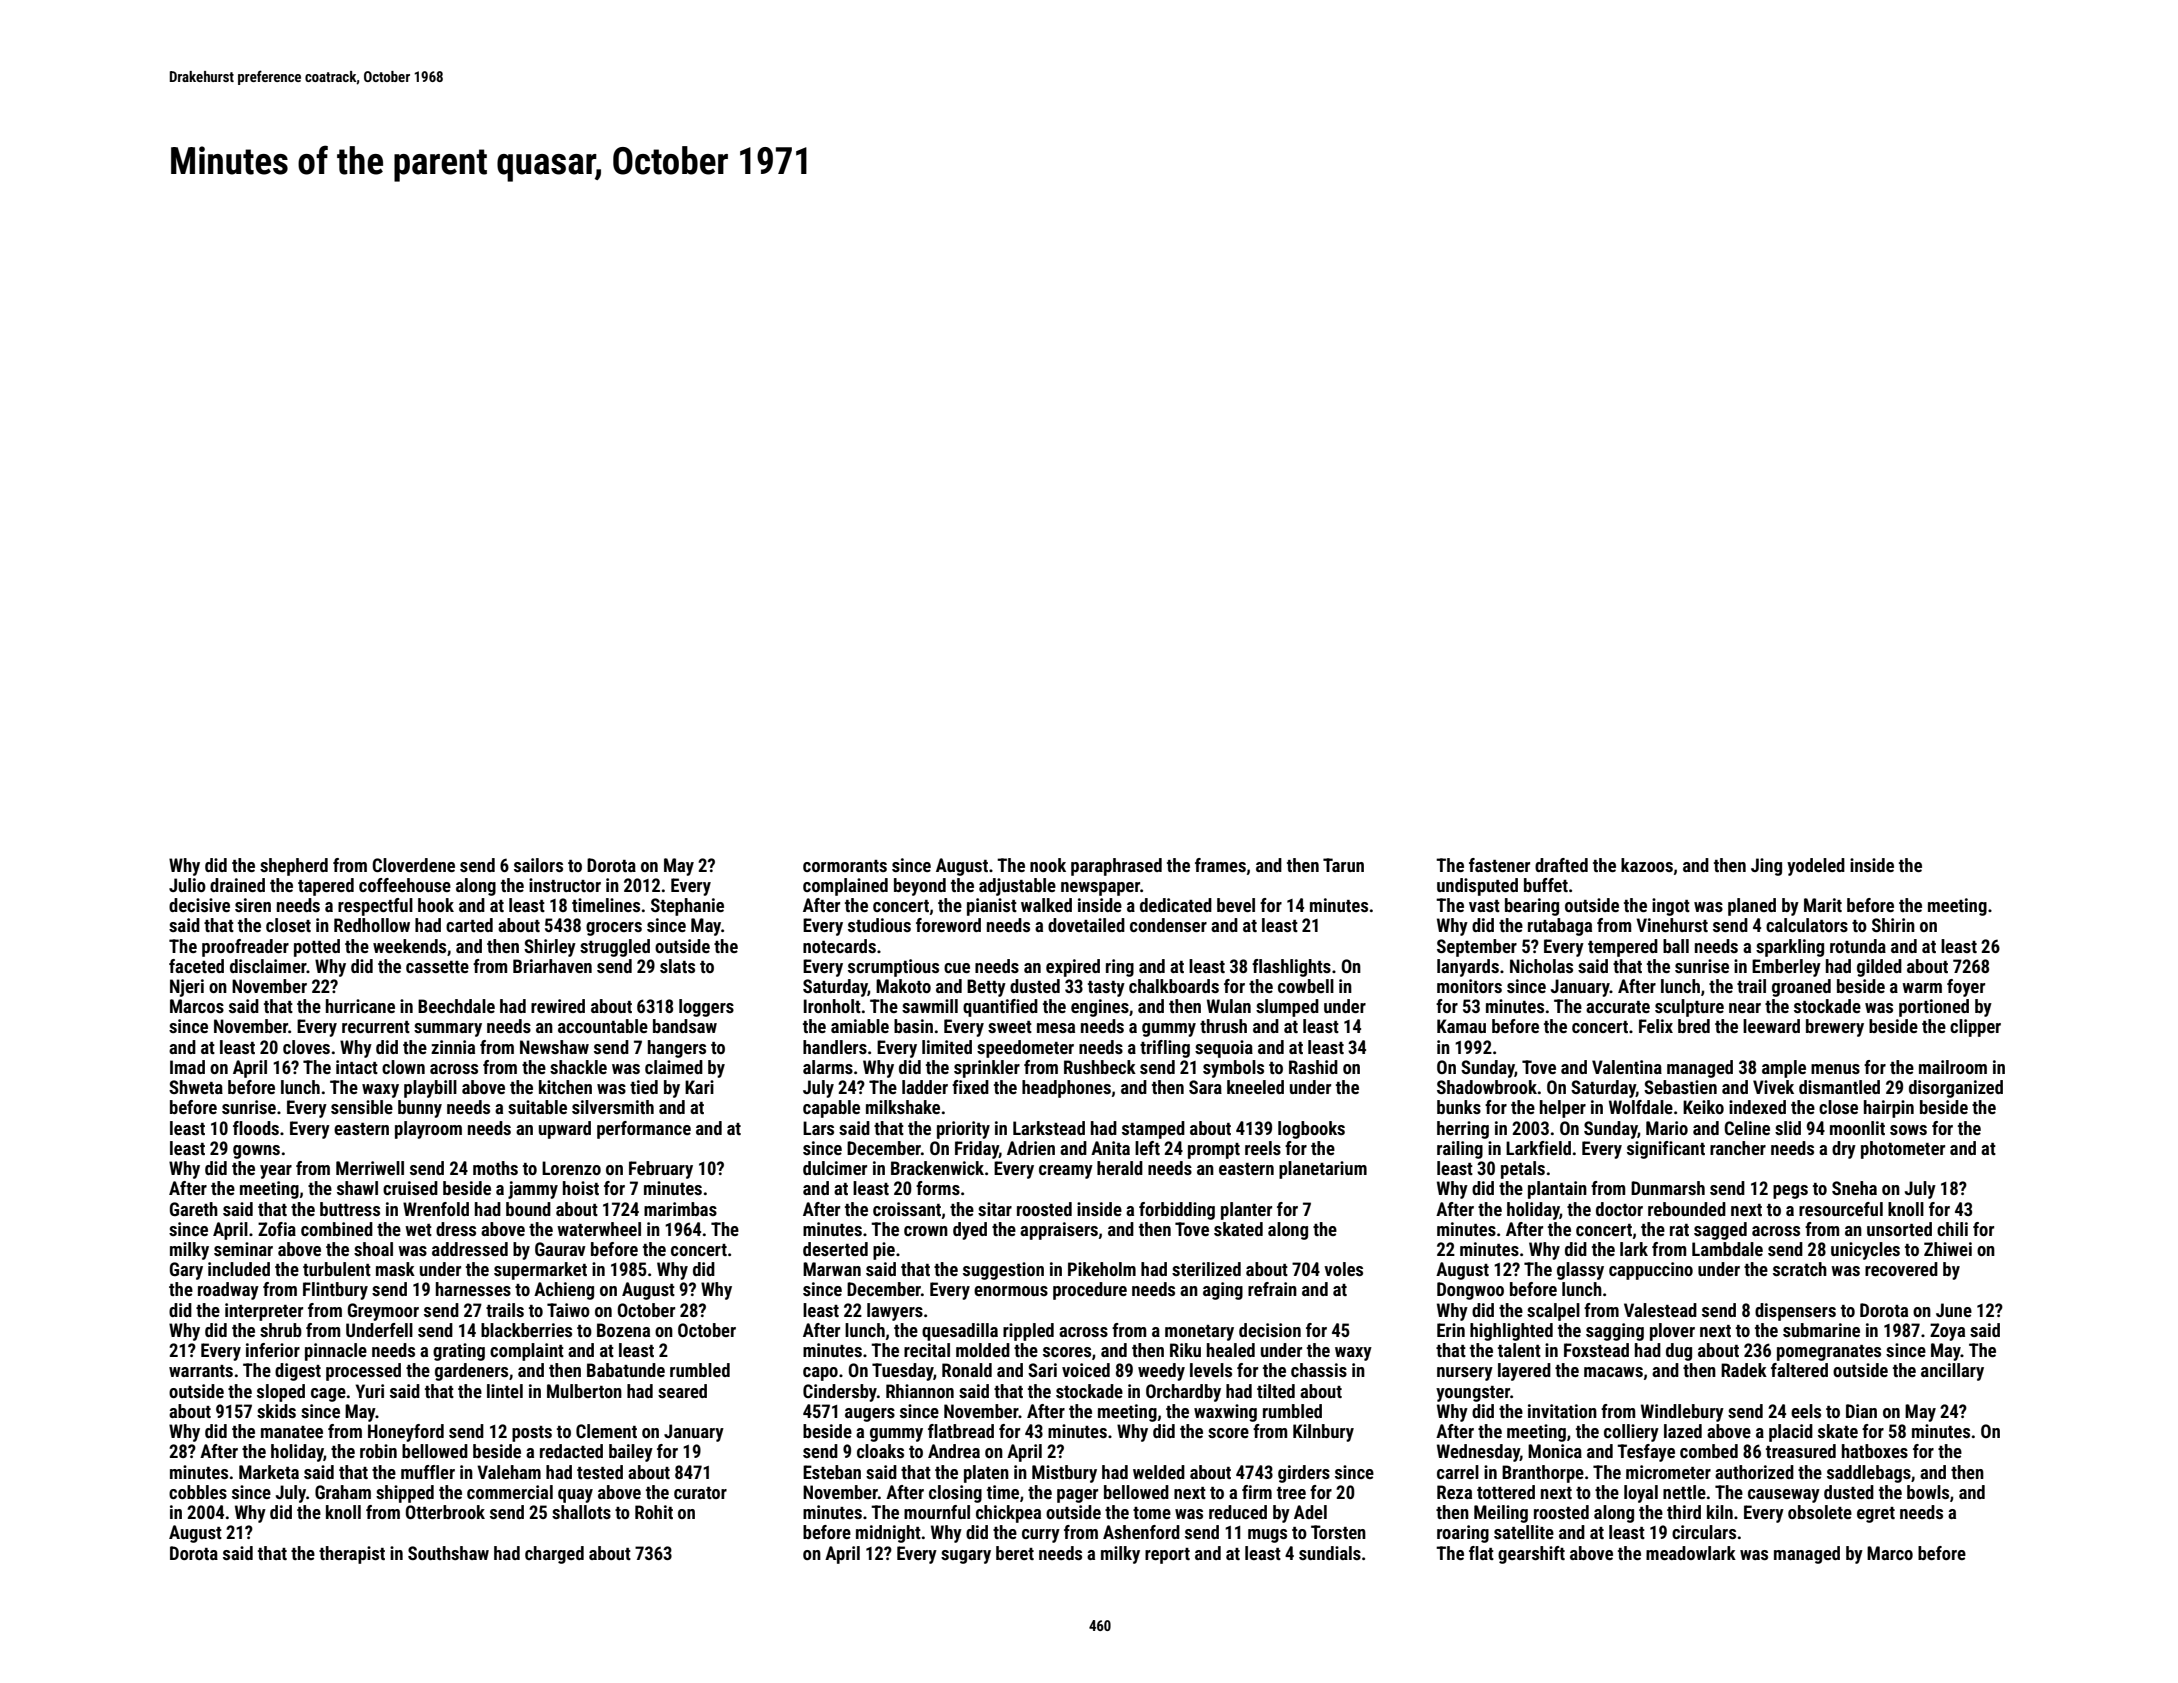  I want to click on gearshift, so click(1531, 1555).
